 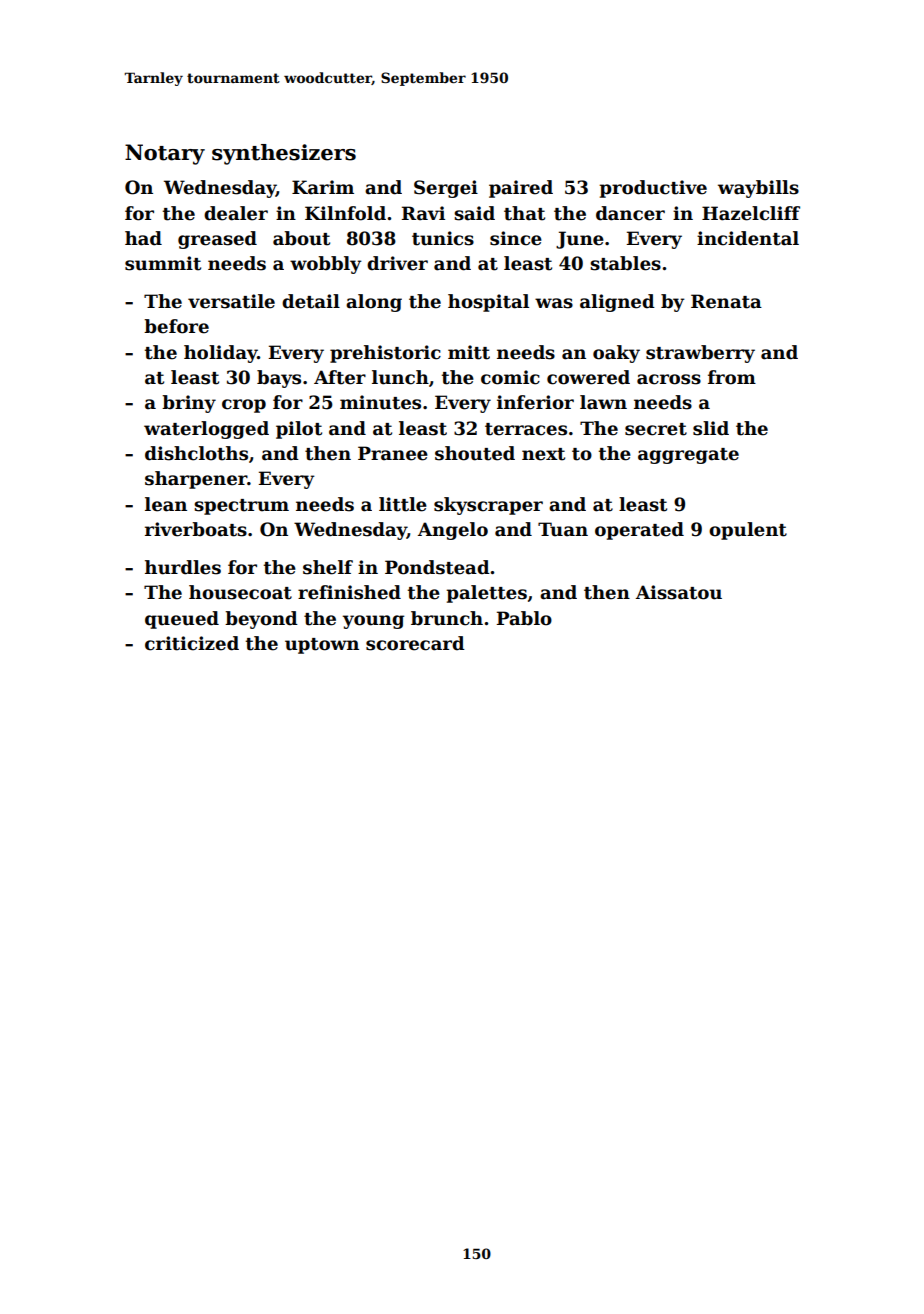 What do you see at coordinates (625, 263) in the screenshot?
I see `stables` at bounding box center [625, 263].
